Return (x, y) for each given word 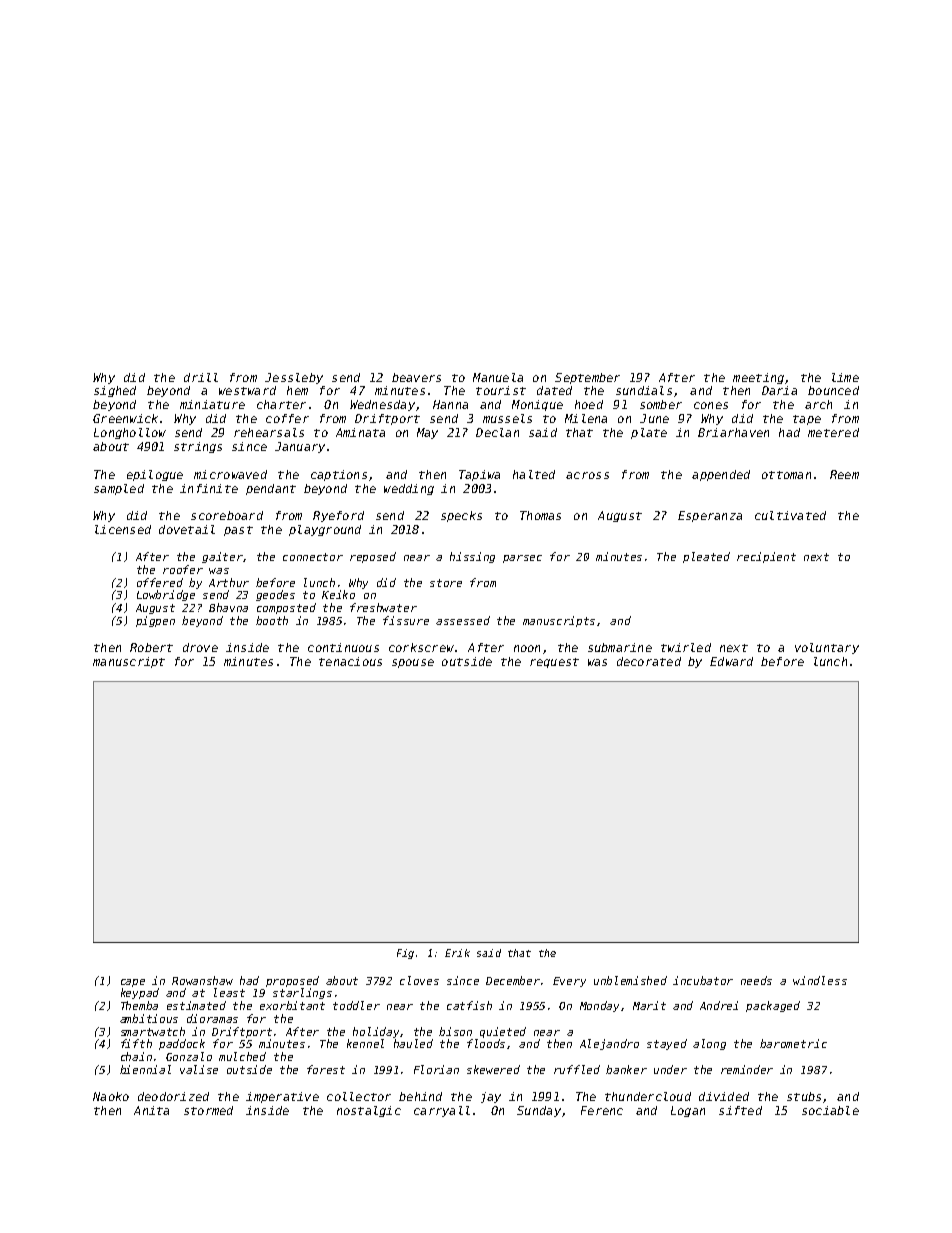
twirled (686, 647)
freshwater (383, 607)
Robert (151, 647)
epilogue (155, 475)
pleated (706, 557)
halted (534, 474)
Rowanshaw (202, 980)
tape (807, 420)
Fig (405, 954)
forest (326, 1069)
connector (313, 557)
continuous (343, 647)
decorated (649, 661)
